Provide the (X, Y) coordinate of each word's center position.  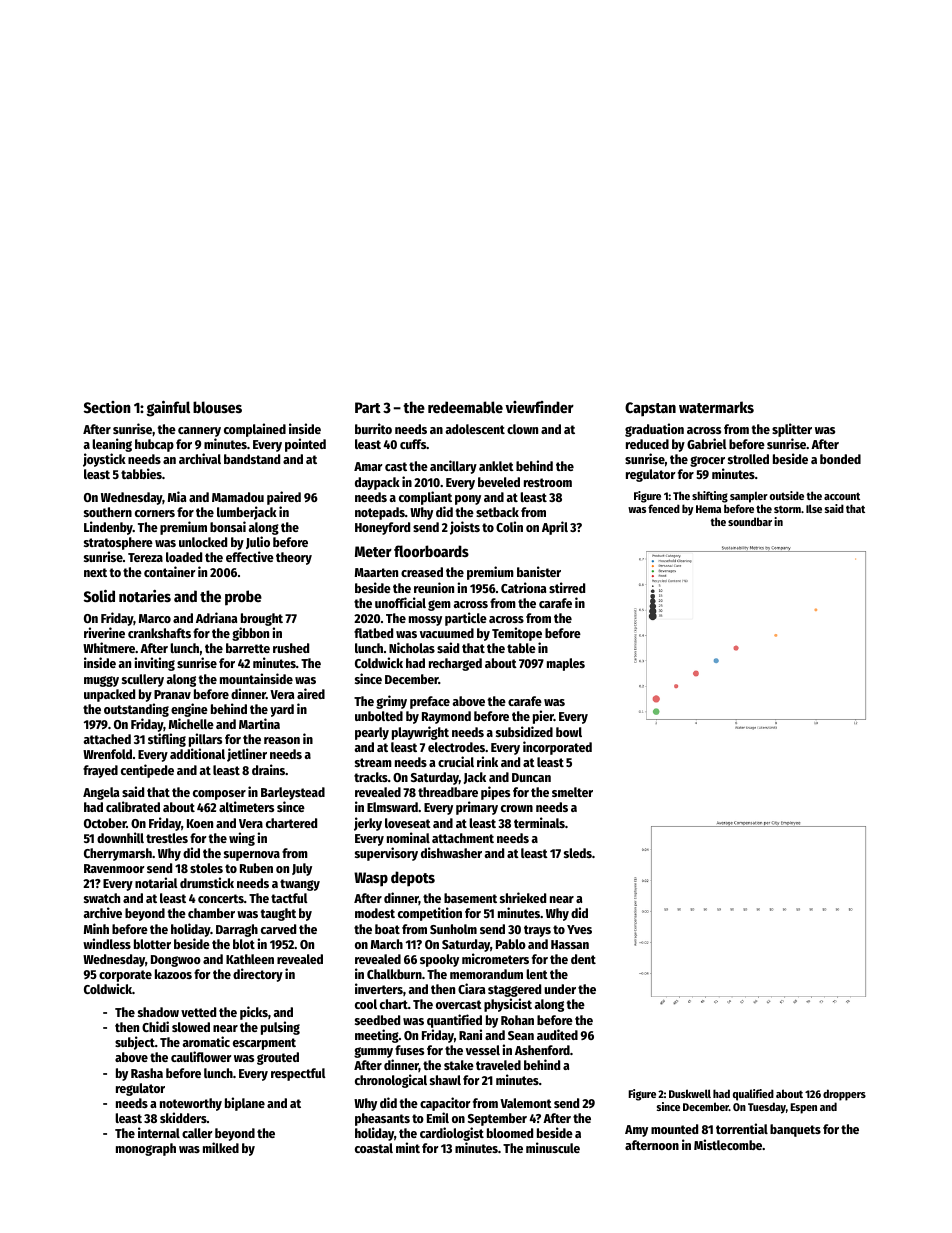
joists (465, 528)
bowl (569, 732)
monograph (146, 1149)
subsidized (524, 731)
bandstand (252, 459)
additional (197, 753)
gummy (373, 1052)
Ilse (814, 508)
